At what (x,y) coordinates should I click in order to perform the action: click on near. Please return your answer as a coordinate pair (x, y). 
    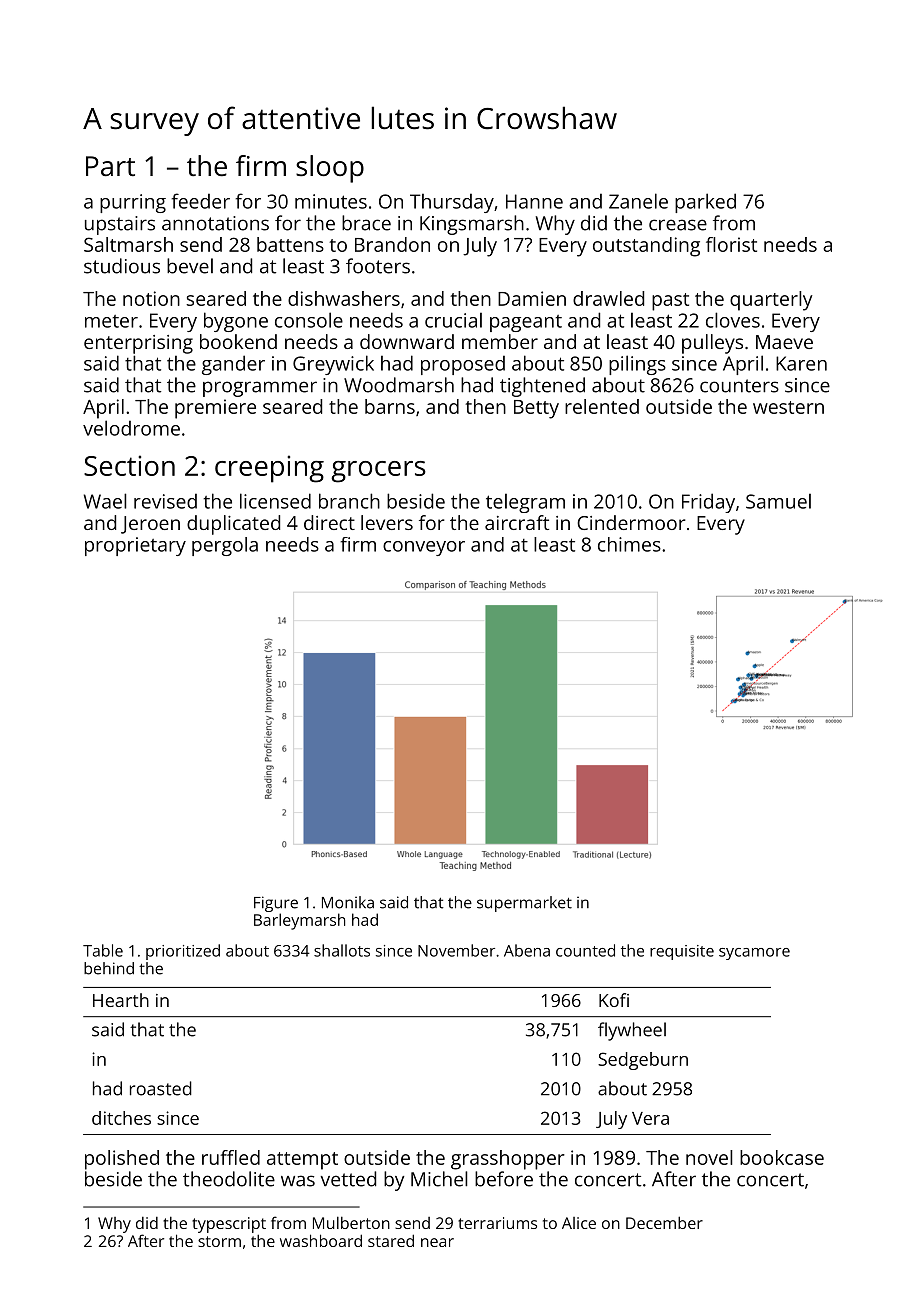
    Looking at the image, I should click on (437, 1242).
